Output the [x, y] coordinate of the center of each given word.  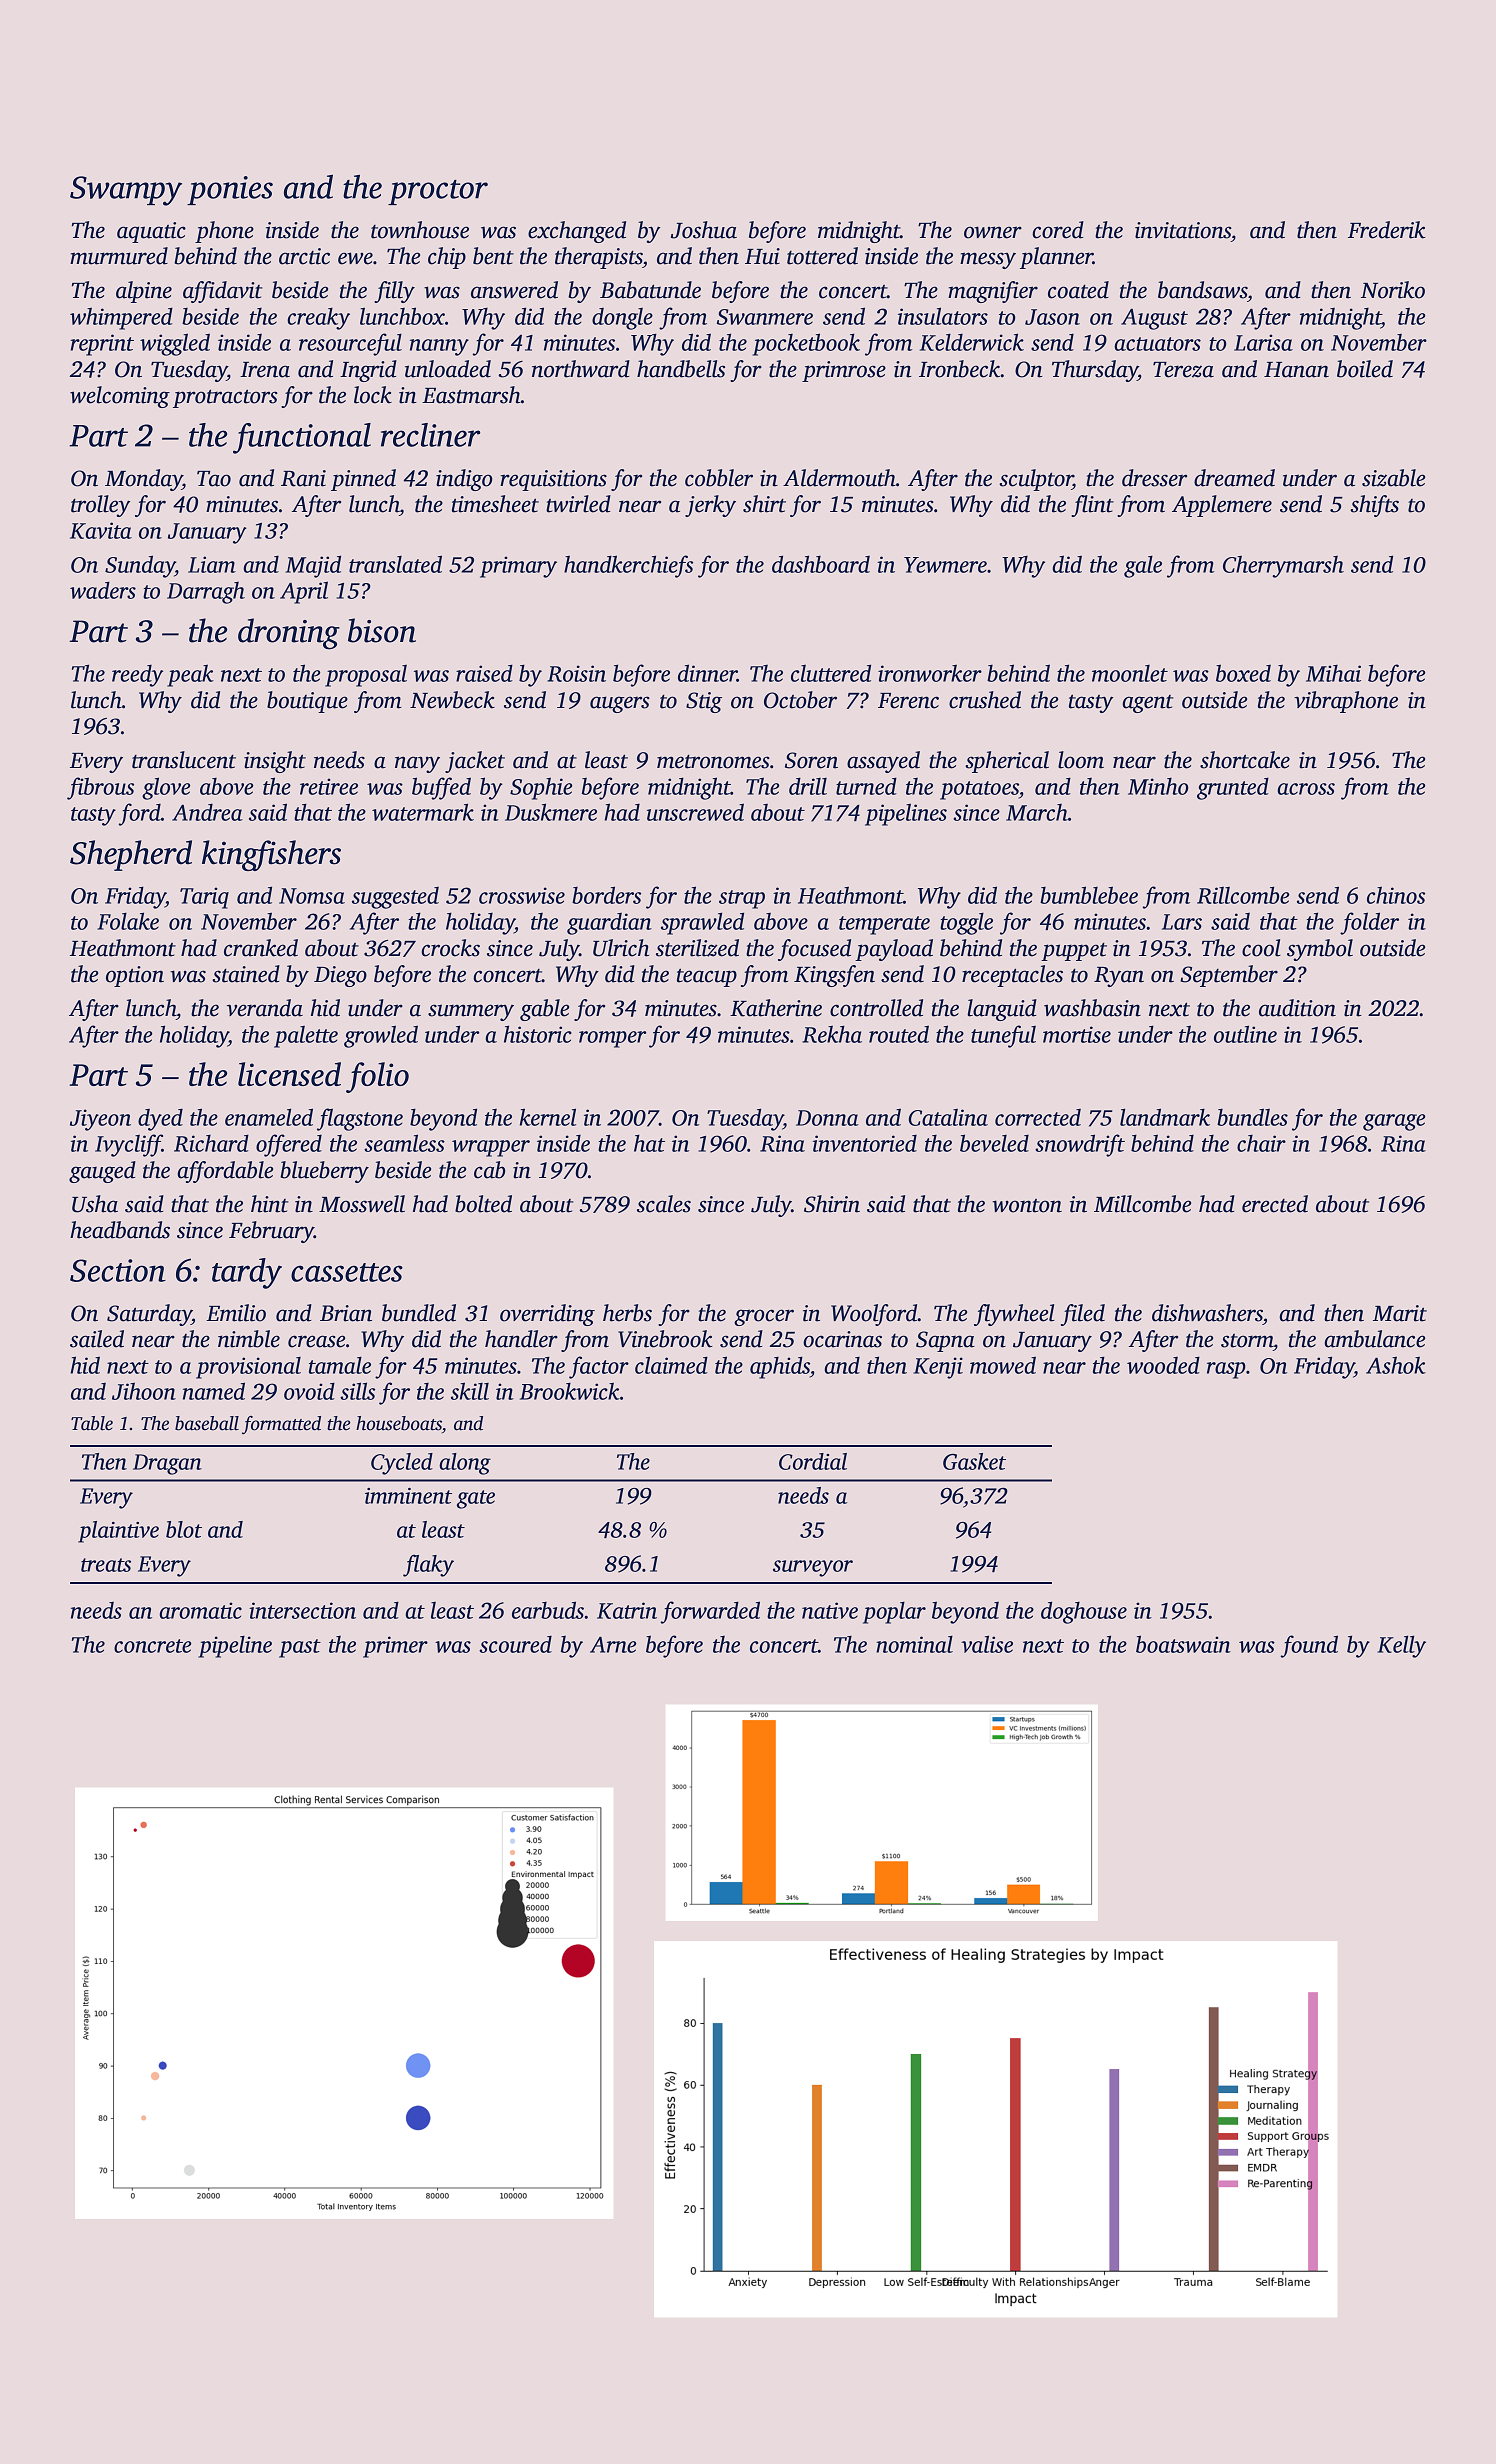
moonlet [1130, 673]
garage [1394, 1122]
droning [289, 634]
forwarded [710, 1612]
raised [484, 673]
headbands [120, 1230]
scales [664, 1204]
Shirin [832, 1204]
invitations [1183, 230]
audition [1297, 1008]
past [300, 1648]
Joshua [704, 230]
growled [381, 1036]
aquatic [151, 232]
